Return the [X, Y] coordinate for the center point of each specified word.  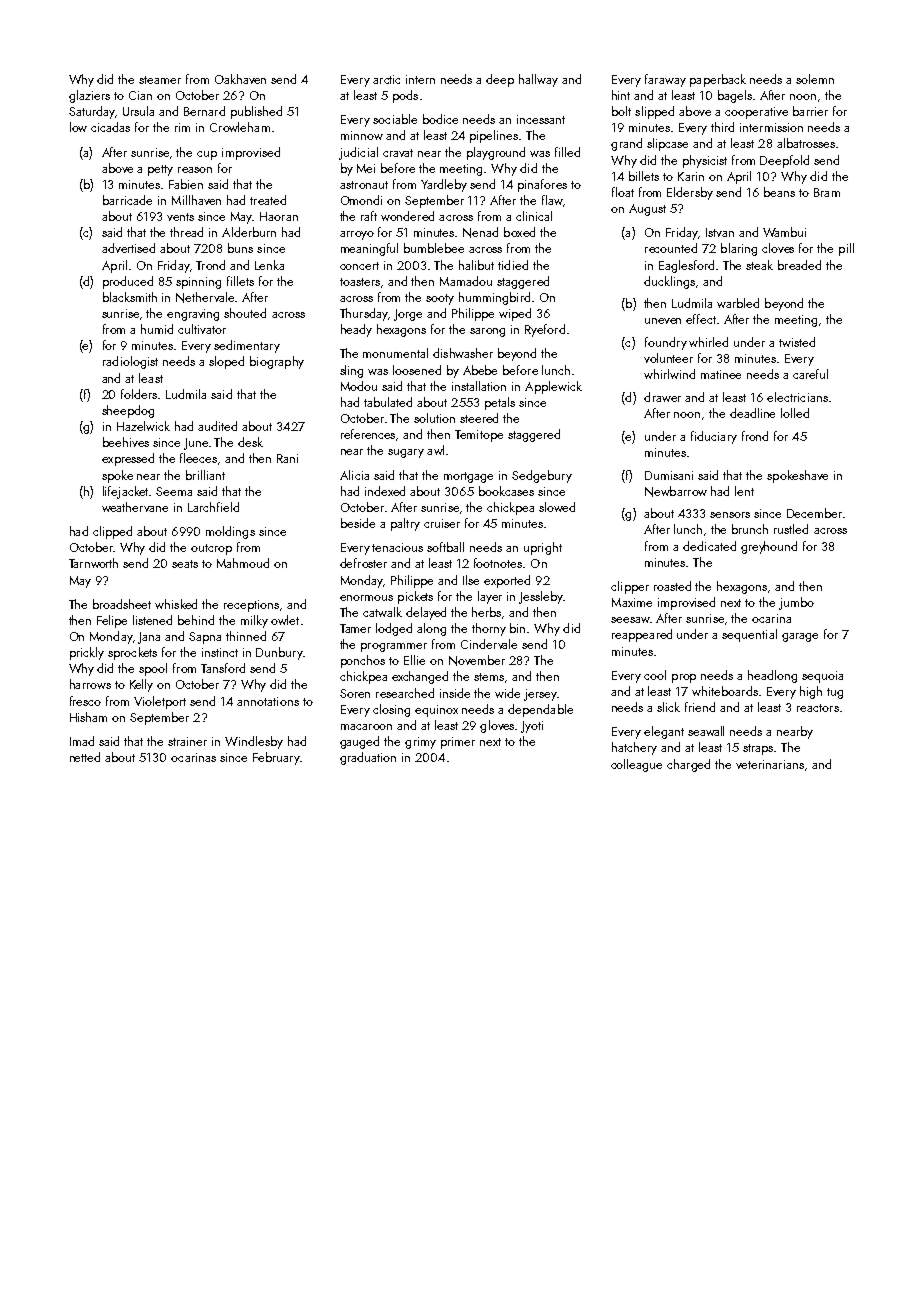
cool [655, 675]
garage [800, 637]
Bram [827, 192]
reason [195, 170]
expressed [128, 459]
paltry [405, 524]
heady [356, 330]
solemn [815, 79]
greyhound [769, 547]
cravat [398, 153]
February [276, 758]
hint [621, 95]
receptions [251, 606]
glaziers [89, 96]
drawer [662, 397]
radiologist [130, 362]
